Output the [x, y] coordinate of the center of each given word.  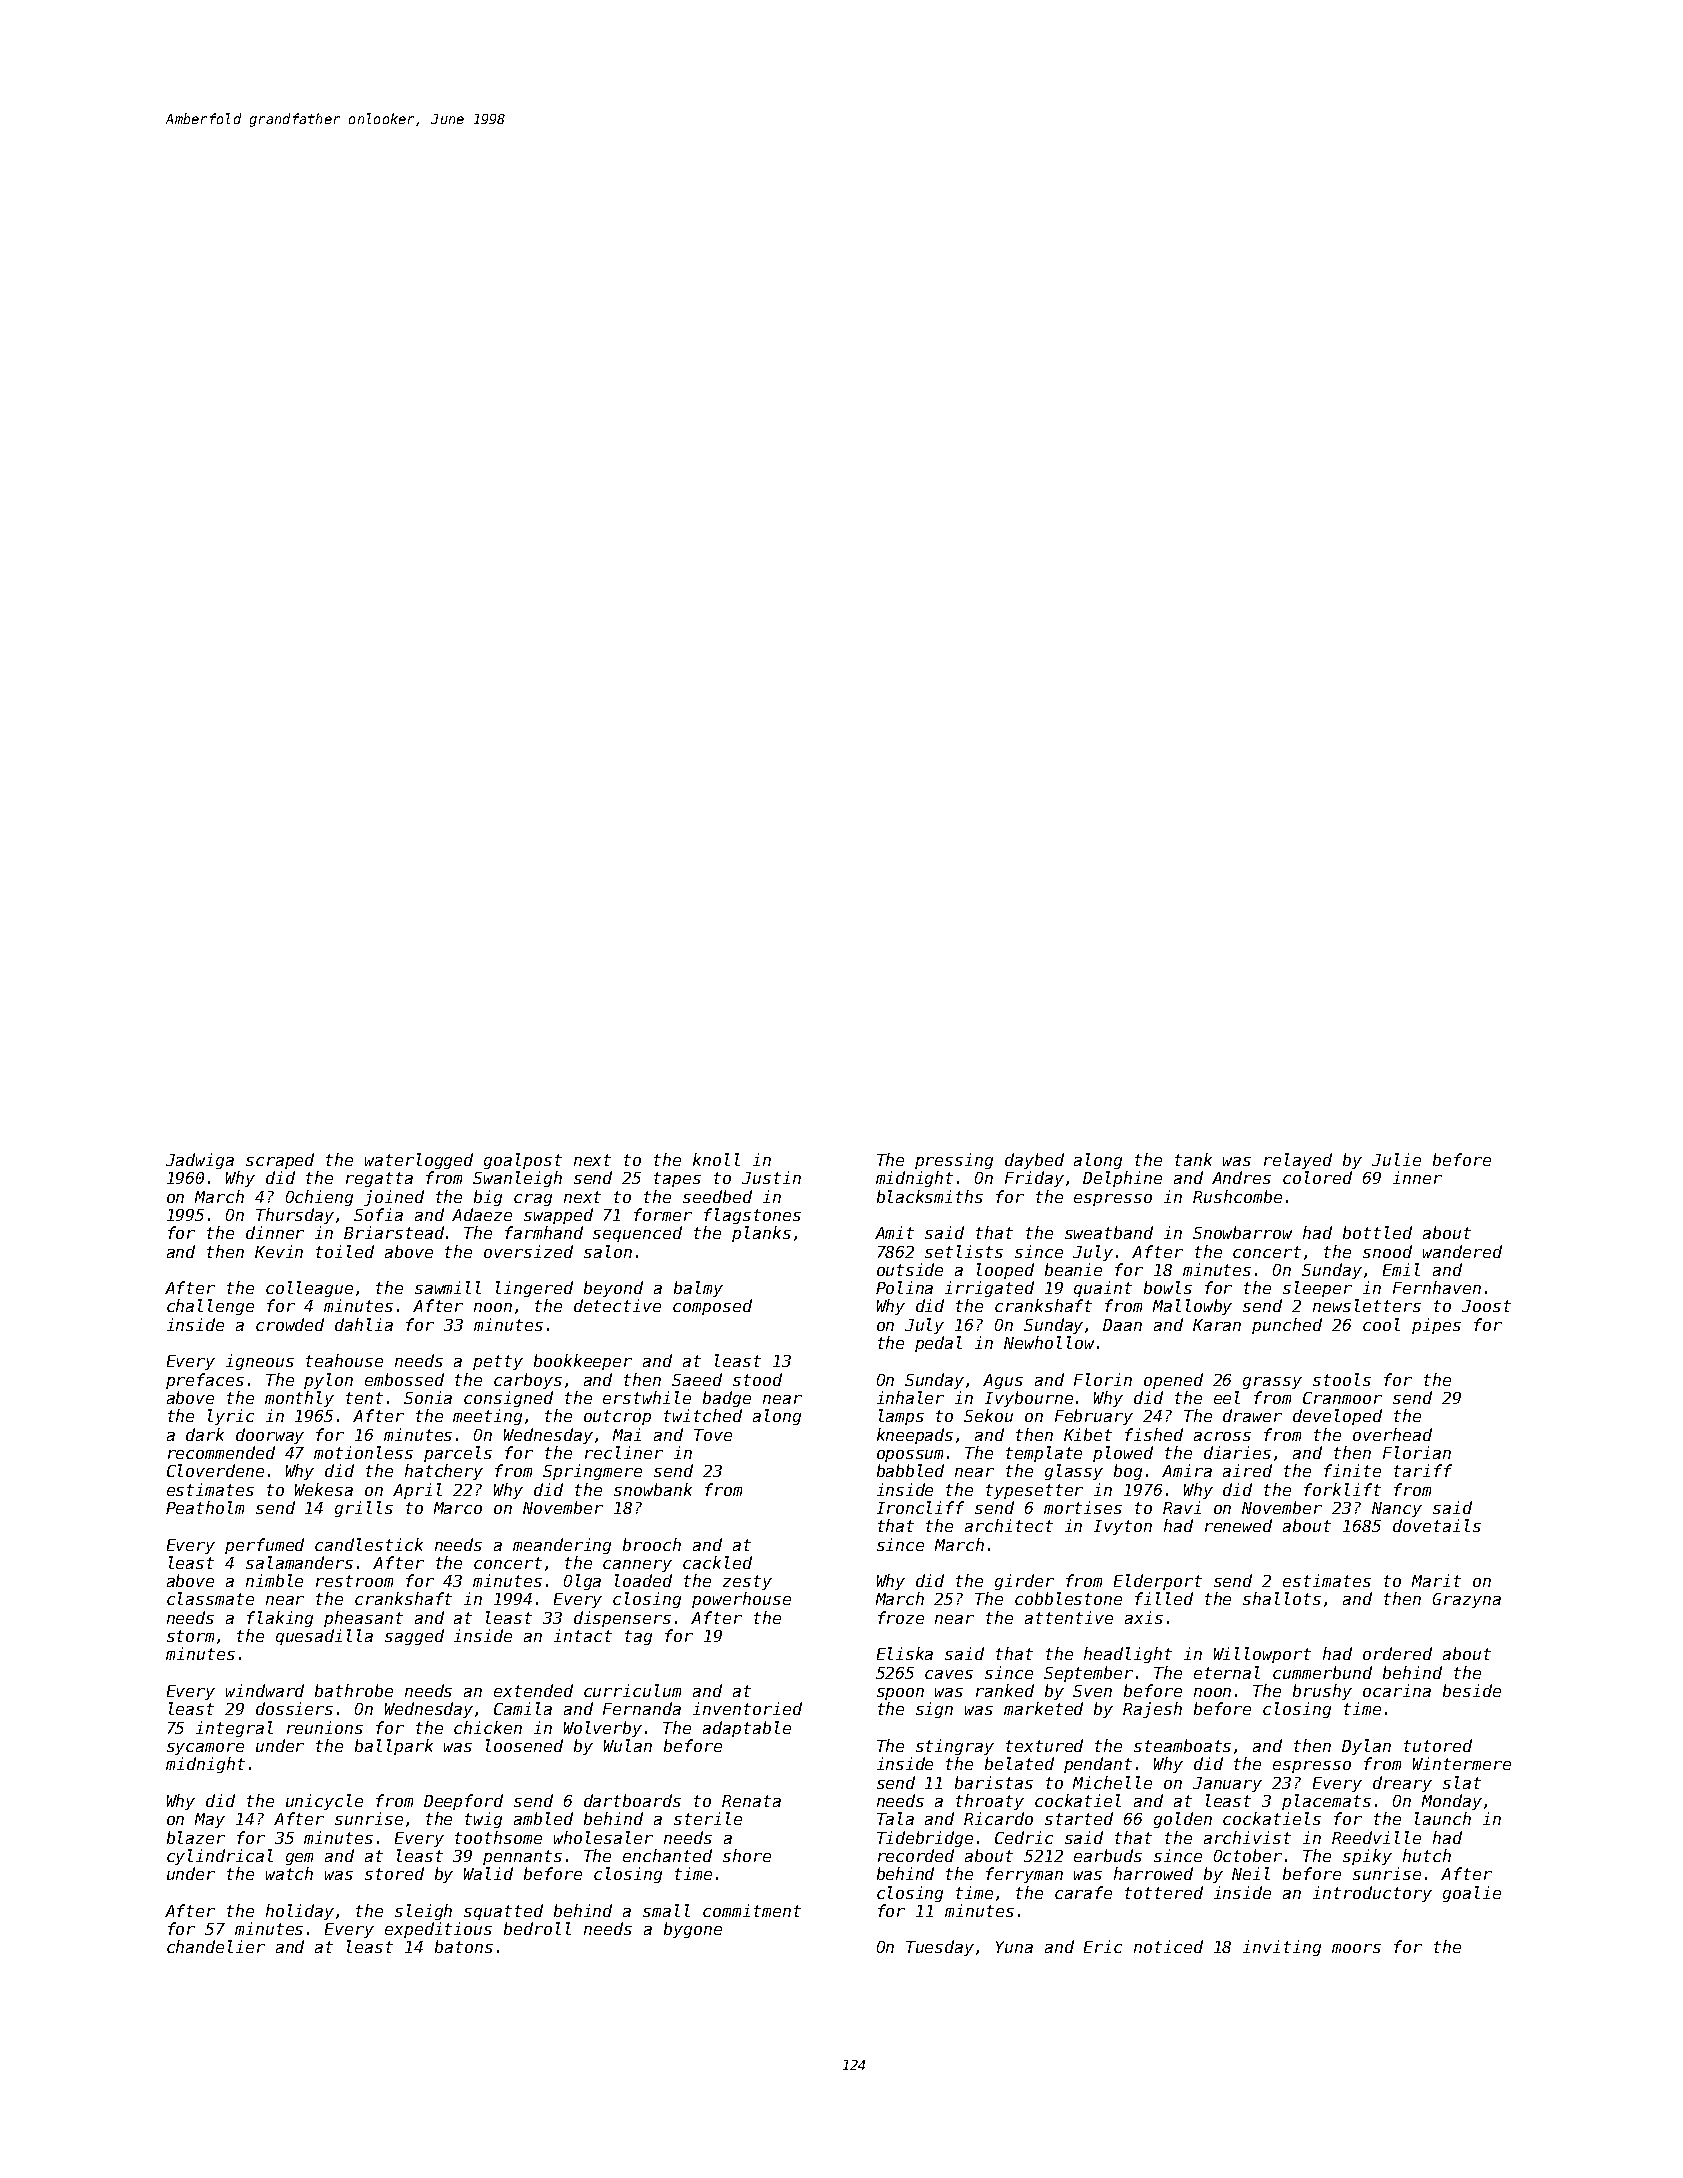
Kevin [279, 1251]
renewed [1238, 1525]
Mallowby [1192, 1307]
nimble [274, 1580]
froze [901, 1617]
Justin [771, 1177]
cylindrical [220, 1857]
